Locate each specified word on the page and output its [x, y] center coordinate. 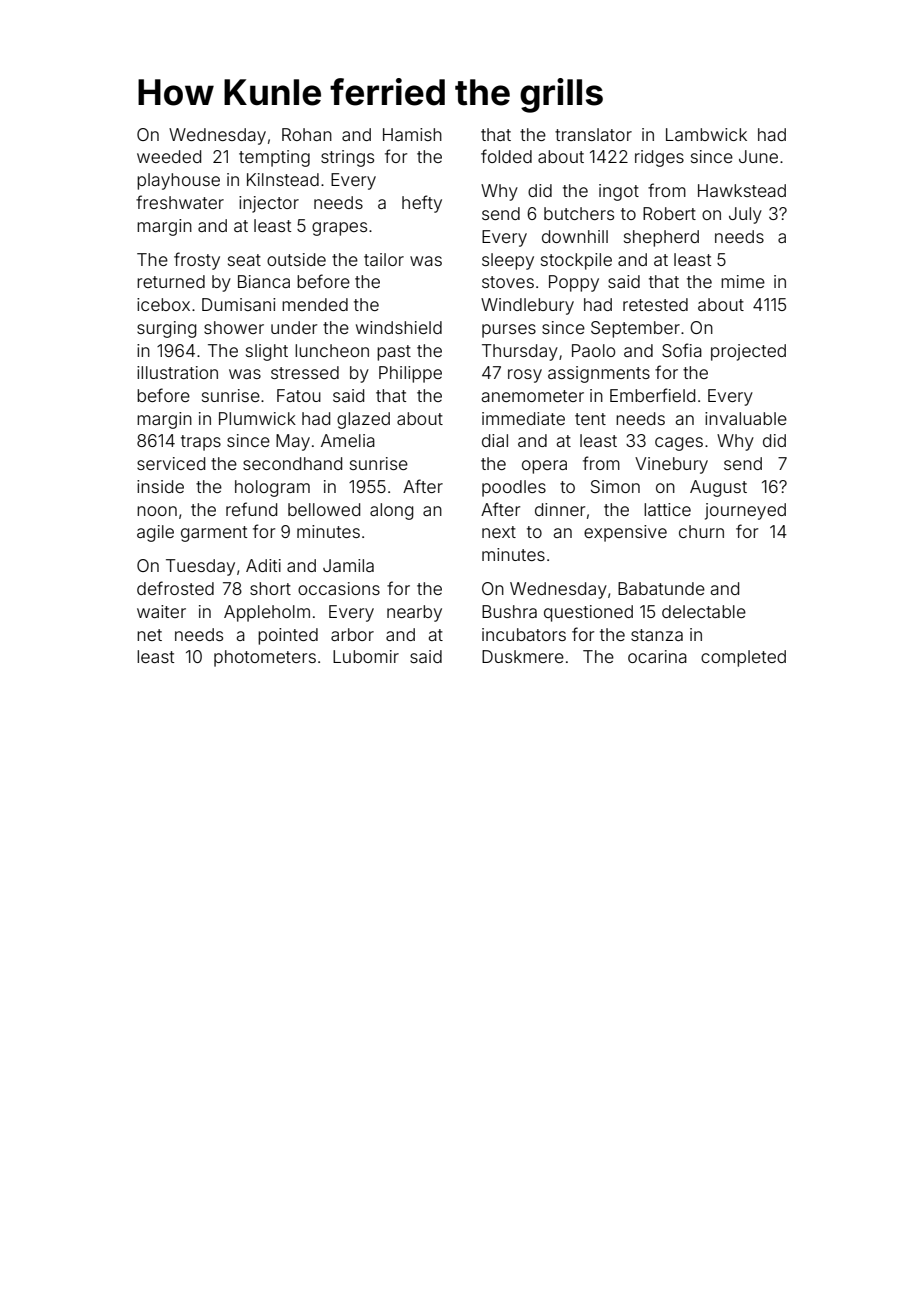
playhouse [178, 181]
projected [748, 352]
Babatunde [661, 588]
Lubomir [366, 656]
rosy [525, 376]
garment [214, 534]
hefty [422, 204]
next [499, 532]
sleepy [508, 261]
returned [171, 281]
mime [743, 281]
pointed [288, 636]
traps [201, 443]
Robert [669, 213]
